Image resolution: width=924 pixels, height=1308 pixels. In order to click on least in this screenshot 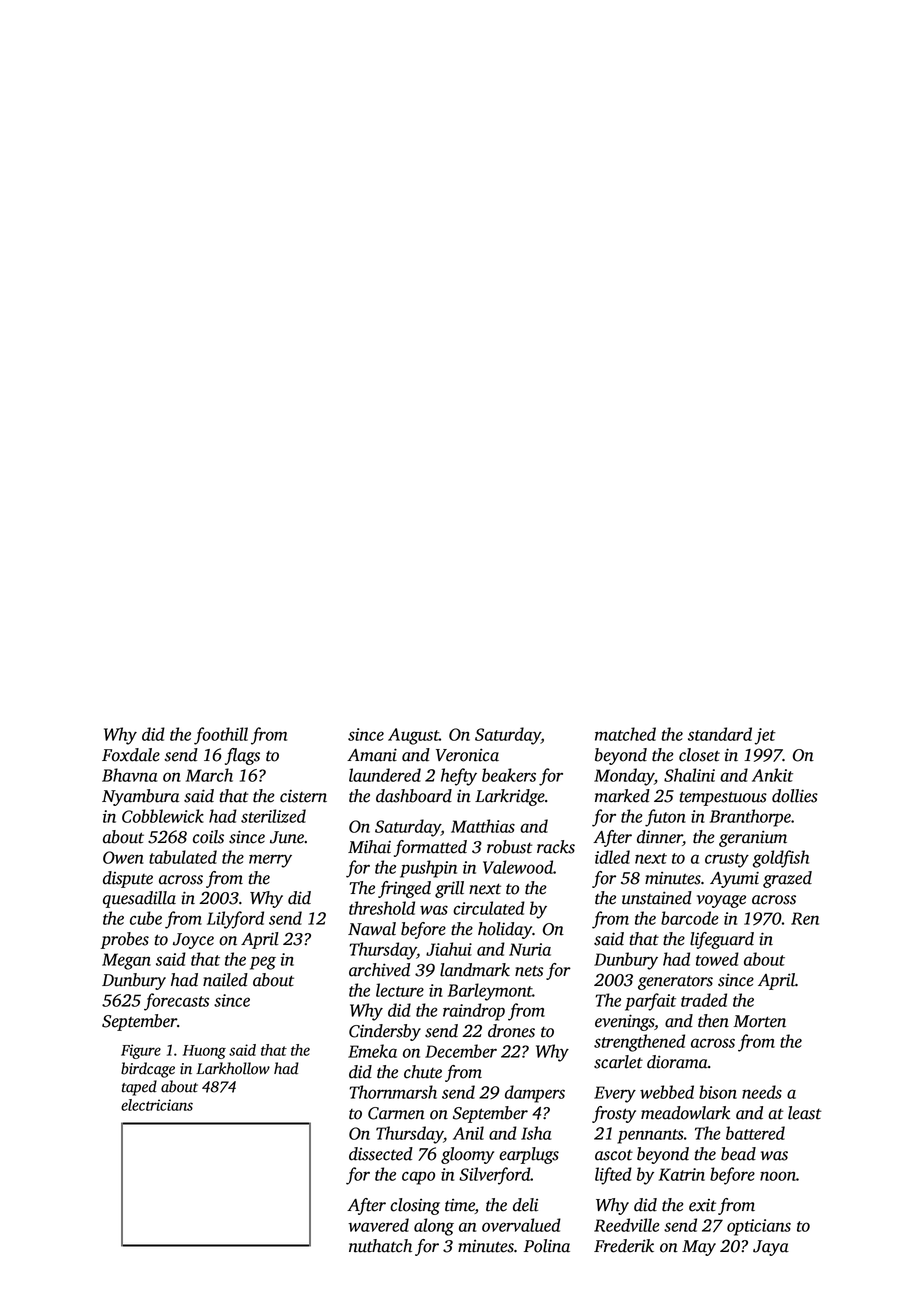, I will do `click(805, 1113)`.
